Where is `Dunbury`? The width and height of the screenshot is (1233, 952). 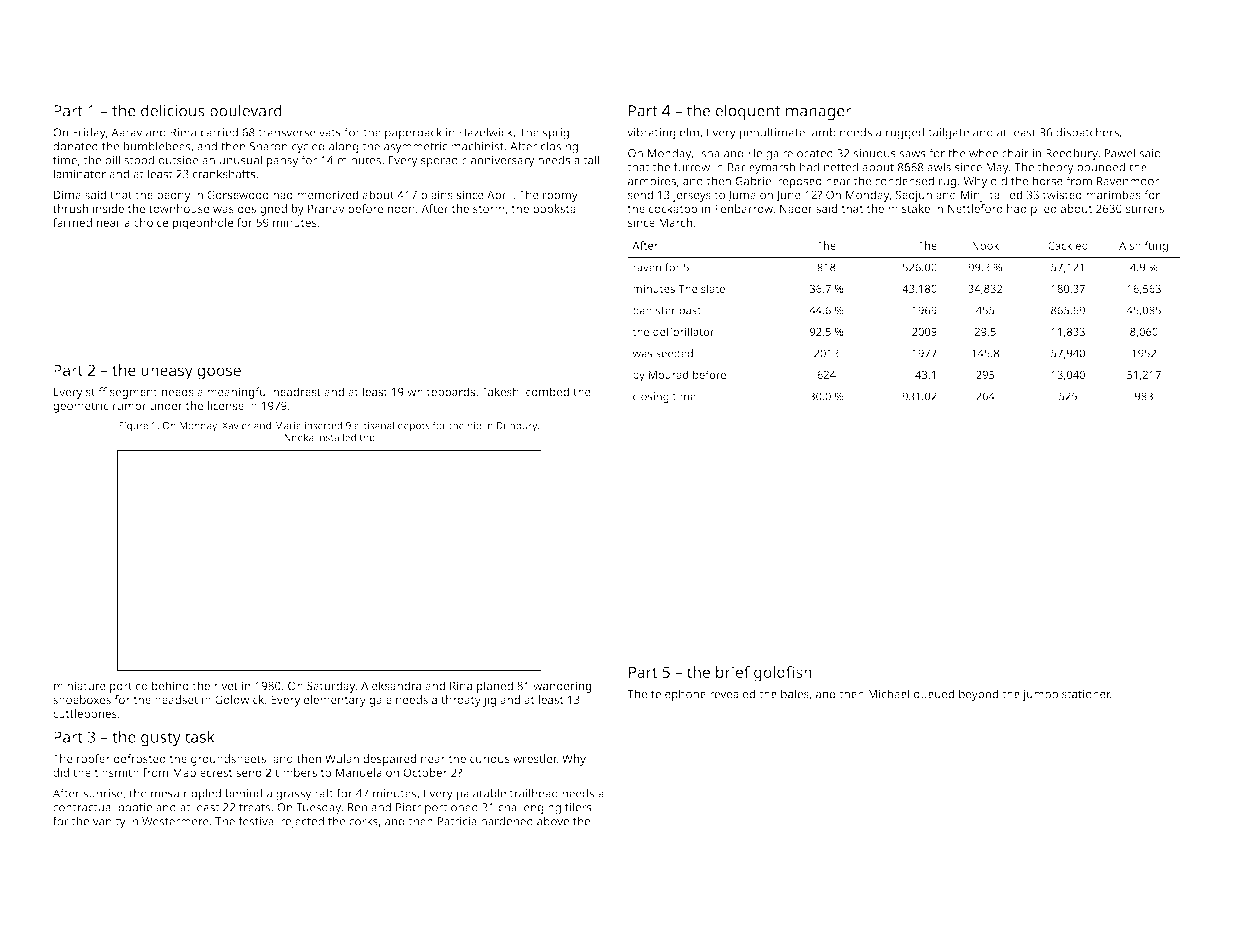
Dunbury is located at coordinates (517, 426).
